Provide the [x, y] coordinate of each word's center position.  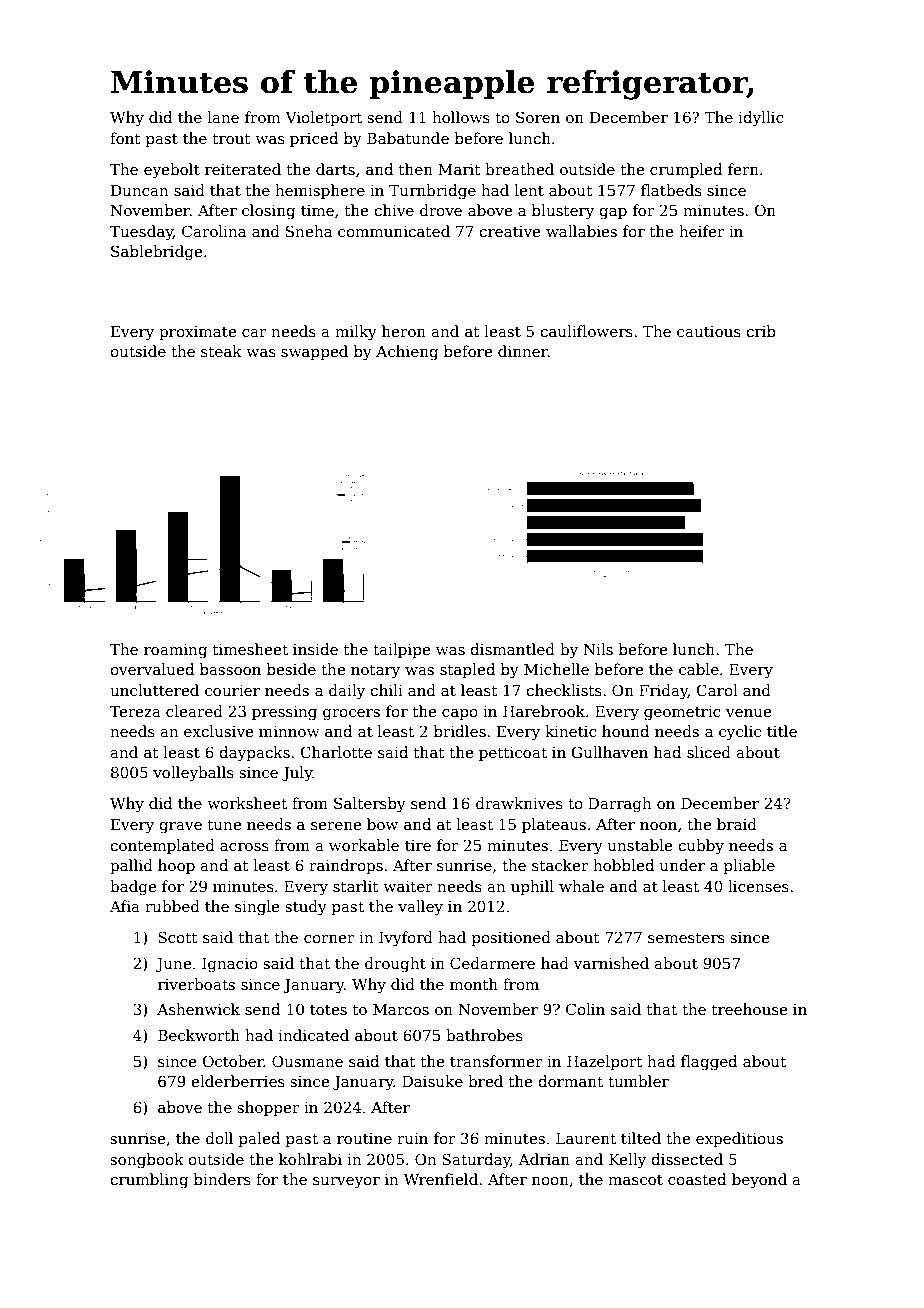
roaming [175, 651]
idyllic [761, 119]
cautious [709, 331]
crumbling [149, 1181]
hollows [461, 117]
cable [699, 669]
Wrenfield [441, 1179]
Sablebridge [156, 253]
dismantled [512, 649]
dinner [523, 351]
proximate [197, 333]
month [474, 984]
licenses [758, 886]
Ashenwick [198, 1009]
